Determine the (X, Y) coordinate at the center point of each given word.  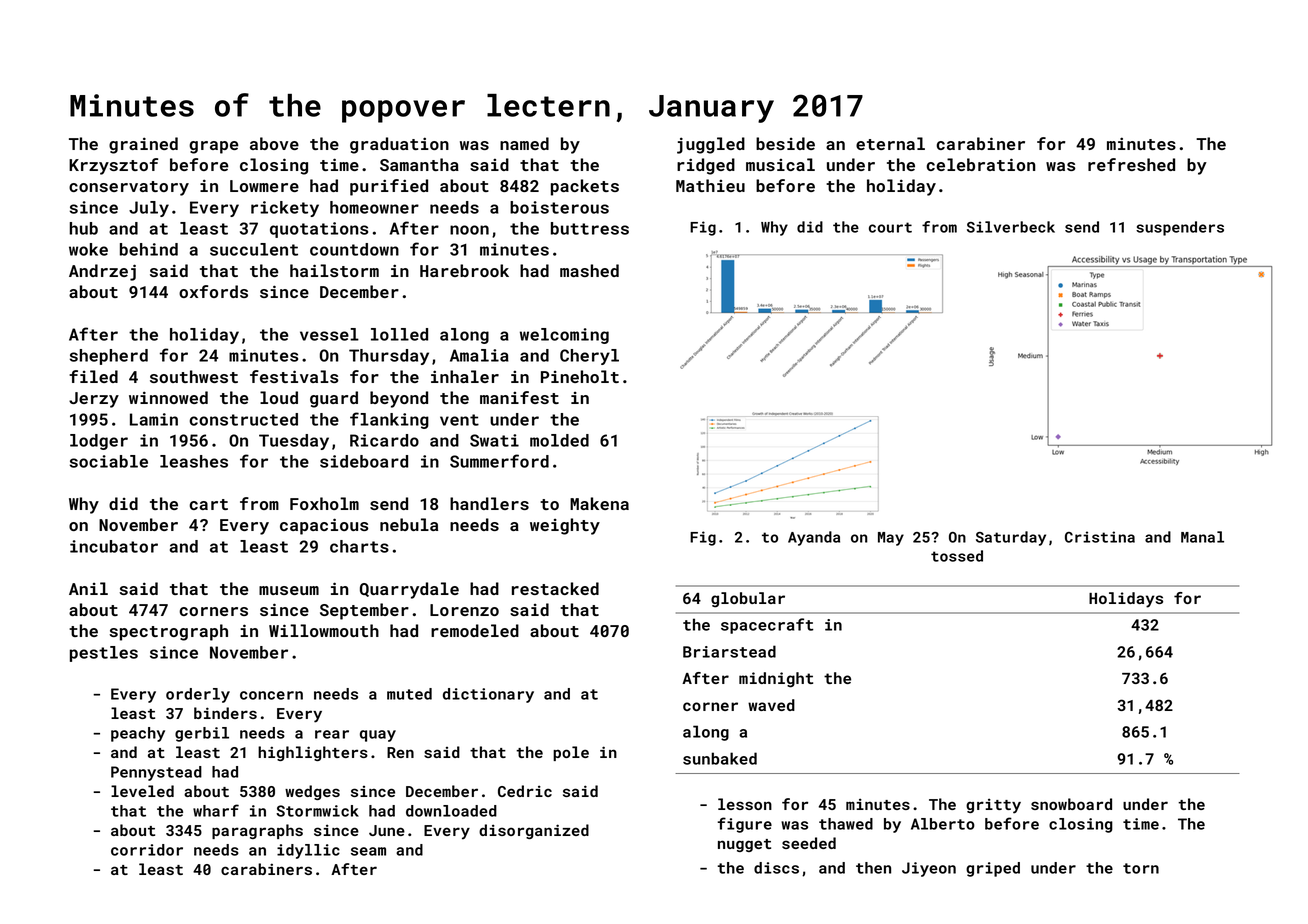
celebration (980, 164)
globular (748, 600)
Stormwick (317, 811)
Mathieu (710, 185)
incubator (114, 546)
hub (83, 228)
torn (1141, 868)
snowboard (1071, 804)
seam (368, 851)
